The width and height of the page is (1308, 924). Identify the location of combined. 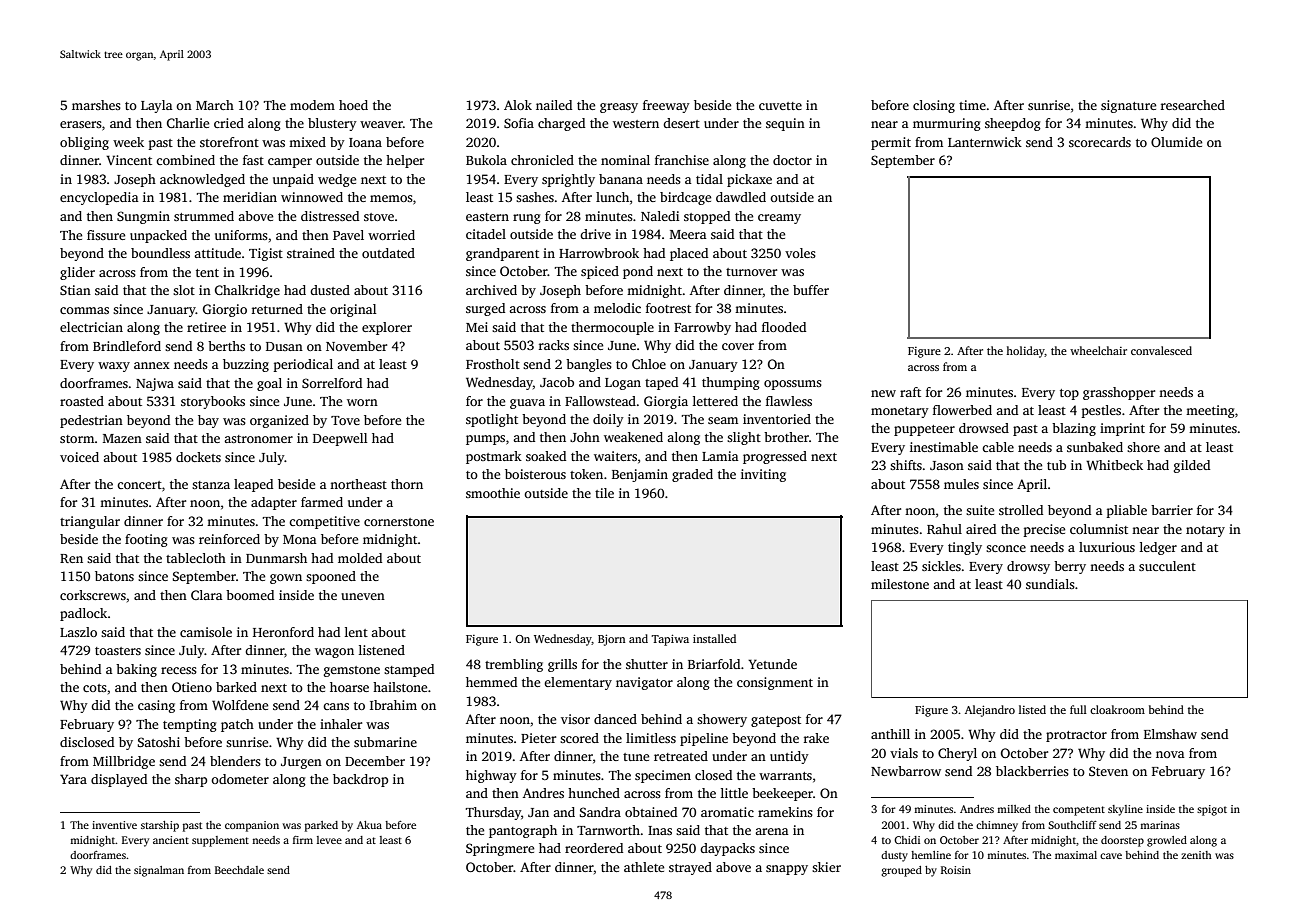
(185, 160).
